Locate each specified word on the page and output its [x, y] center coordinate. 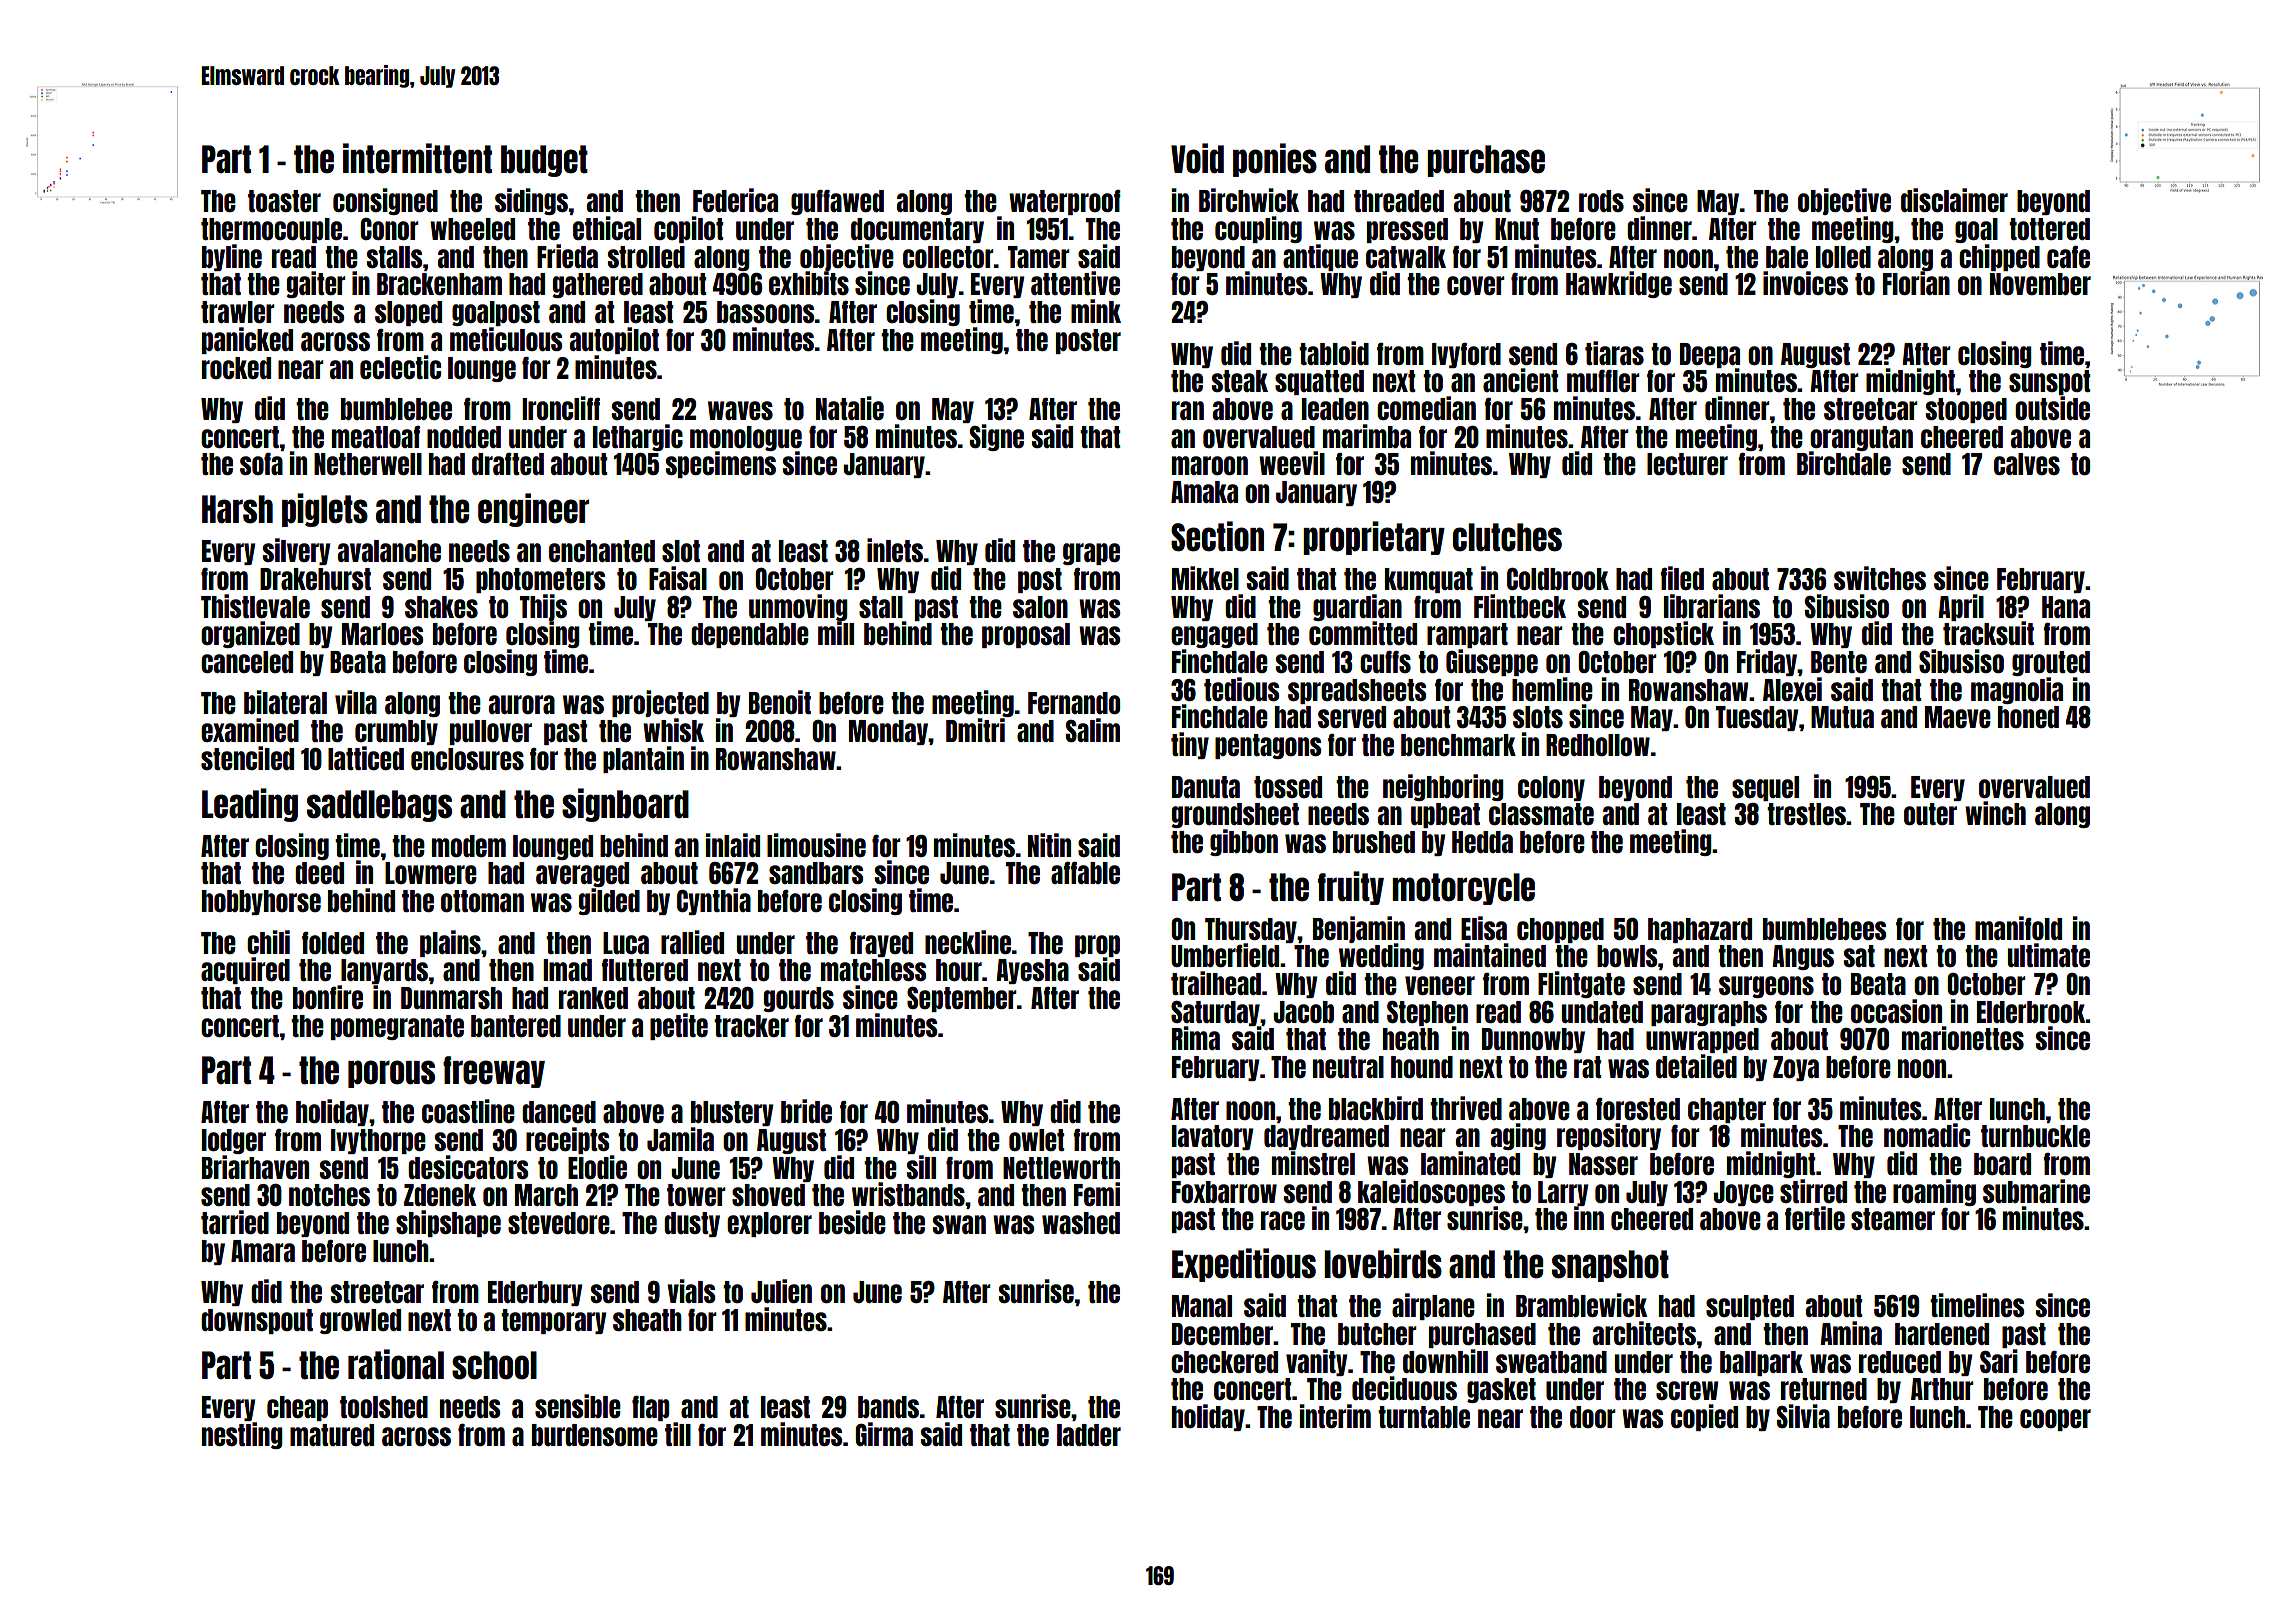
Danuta [1206, 787]
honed [2028, 717]
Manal [1202, 1306]
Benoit [780, 702]
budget [544, 161]
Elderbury [535, 1293]
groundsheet [1235, 815]
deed [319, 873]
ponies [1275, 160]
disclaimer [1954, 200]
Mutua [1842, 717]
